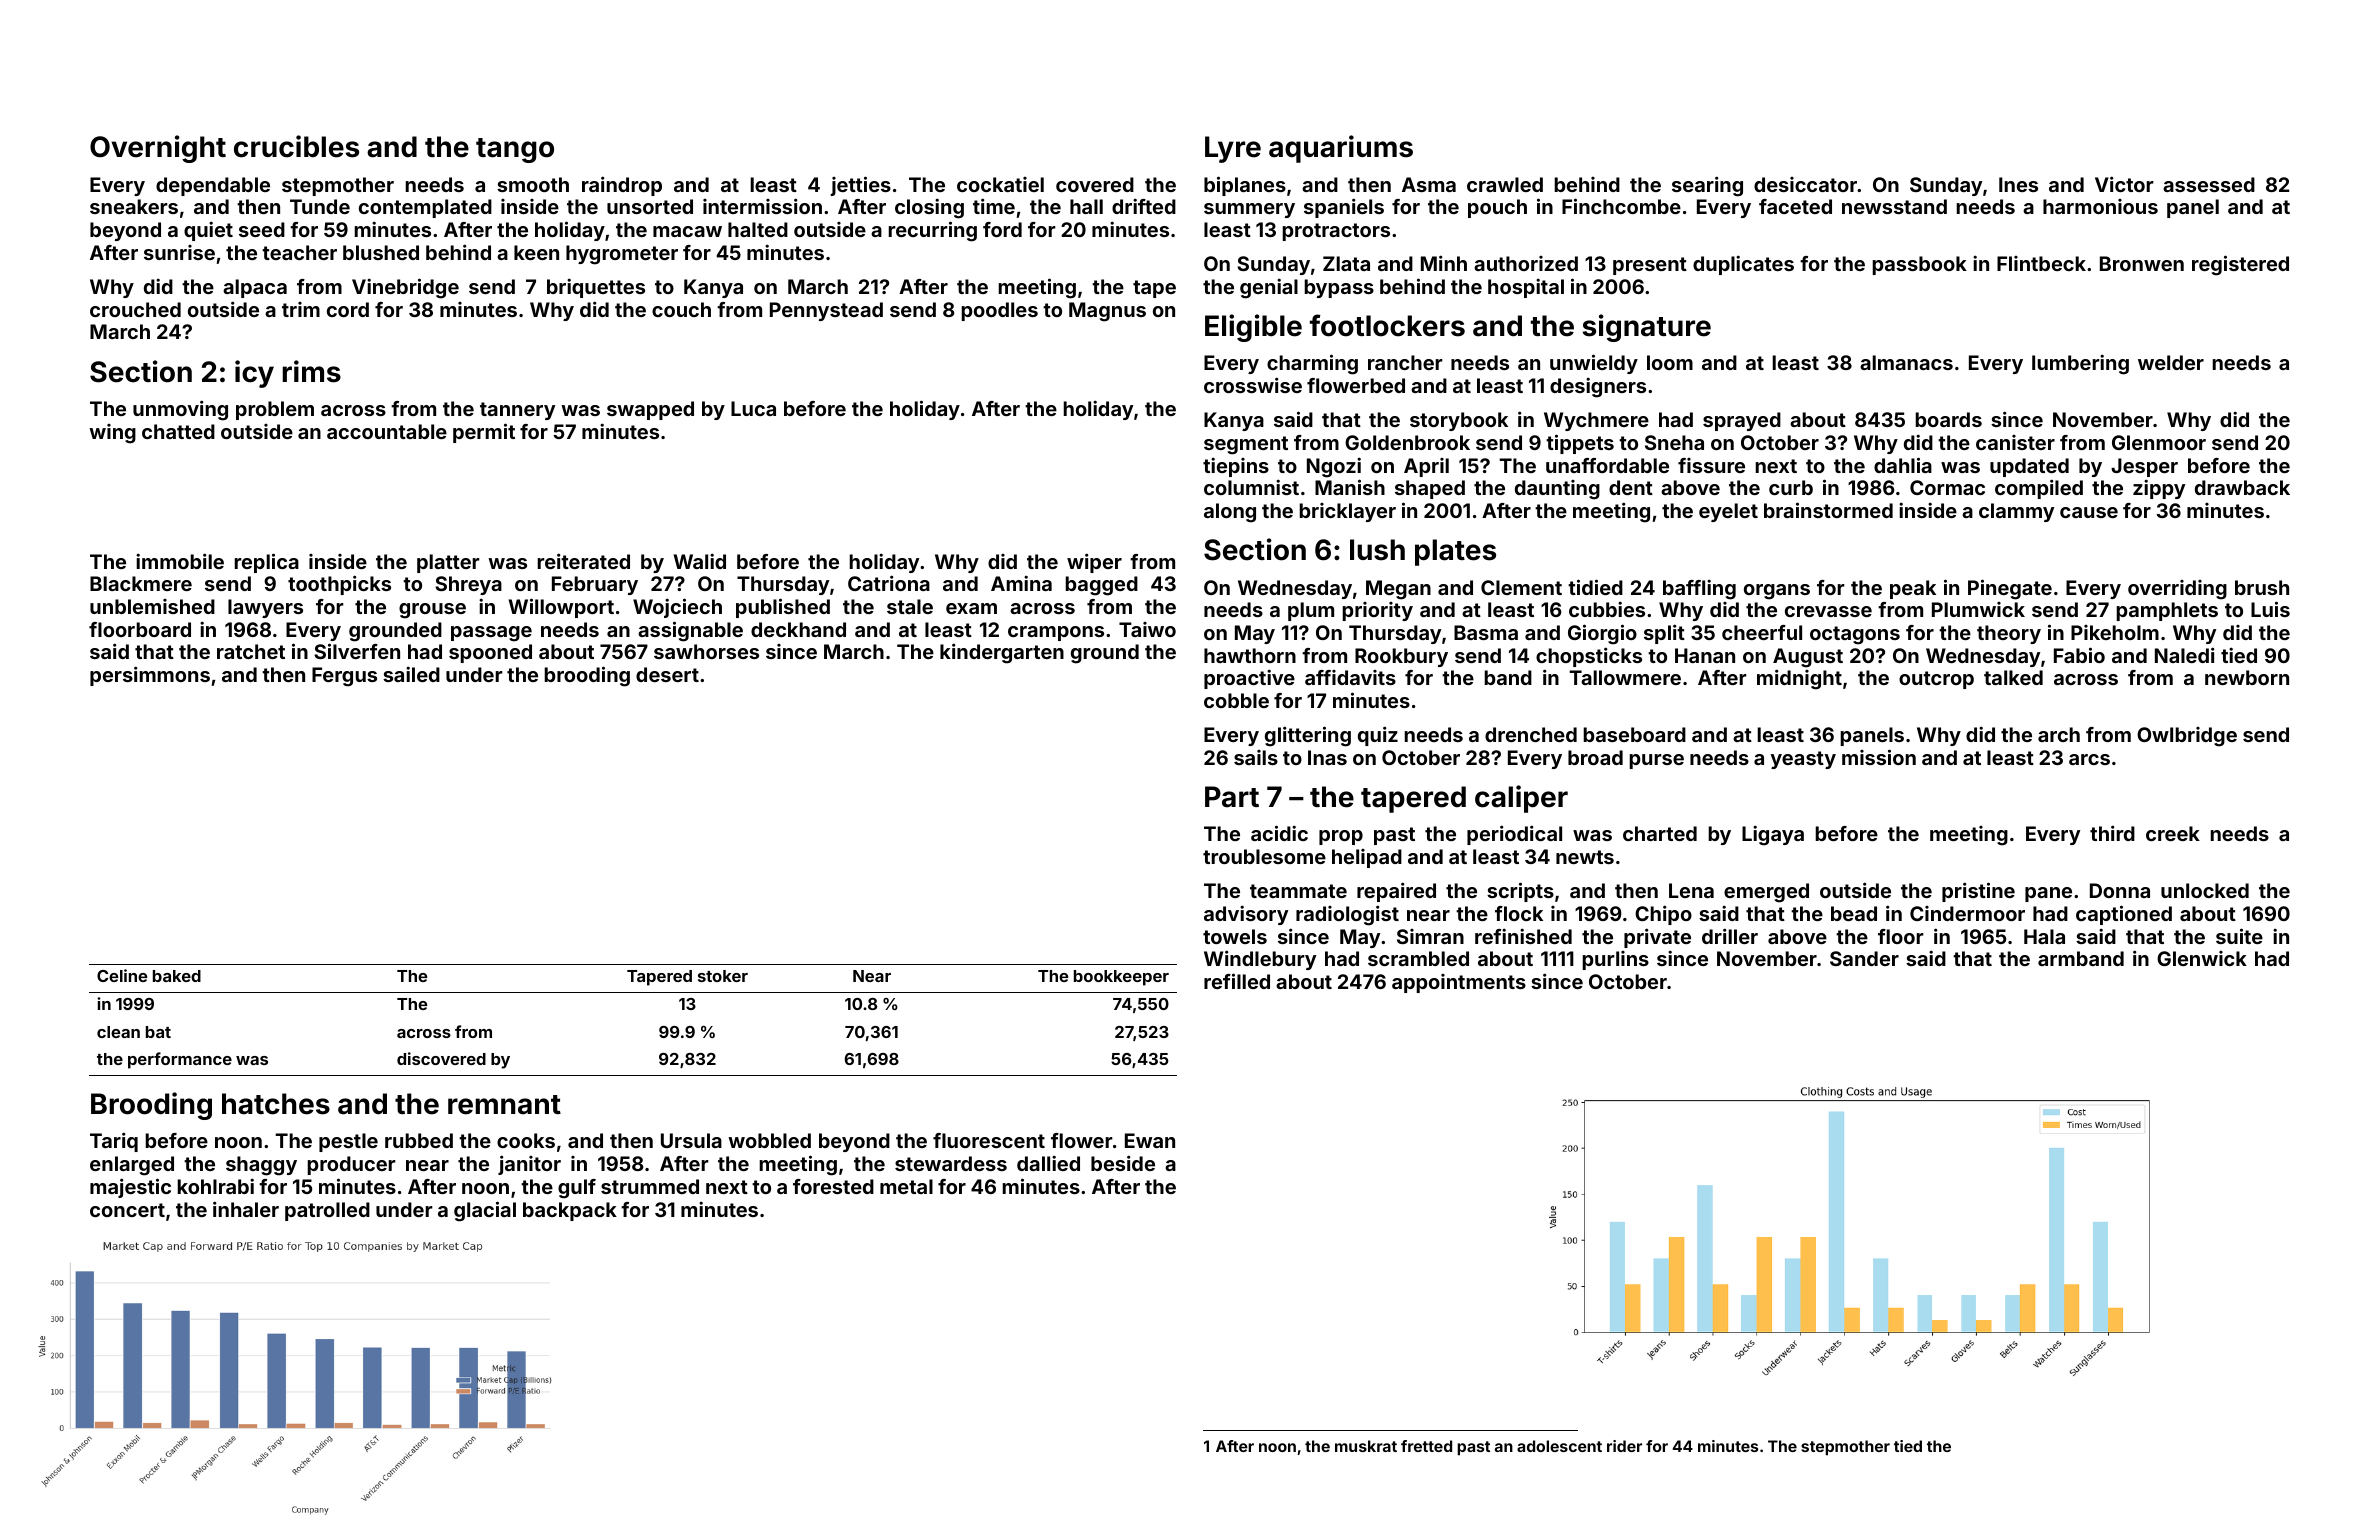 The height and width of the screenshot is (1540, 2380). What do you see at coordinates (262, 229) in the screenshot?
I see `seed` at bounding box center [262, 229].
